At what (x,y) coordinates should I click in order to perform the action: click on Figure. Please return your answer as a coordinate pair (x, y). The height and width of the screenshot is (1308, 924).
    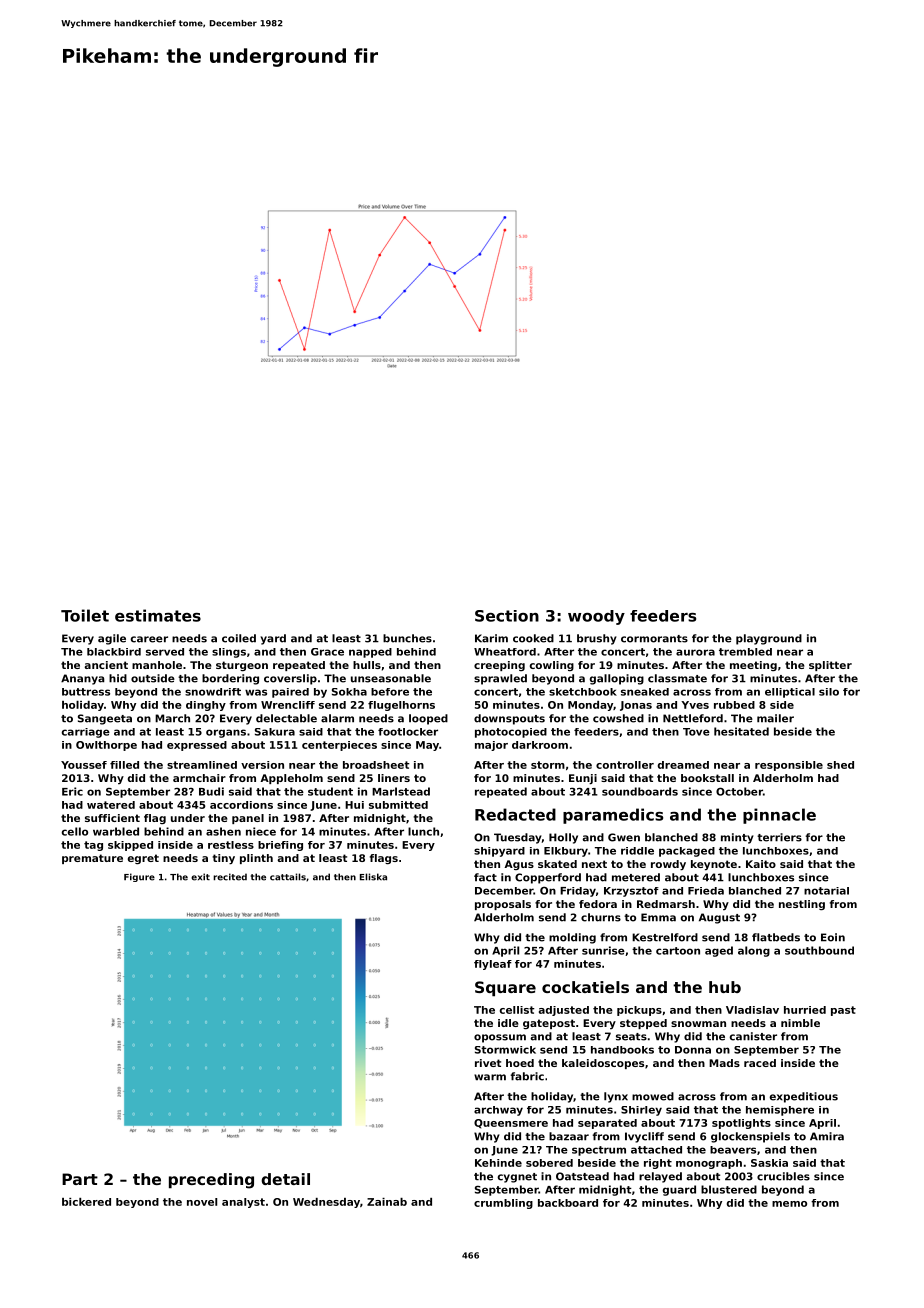
    Looking at the image, I should click on (139, 877).
